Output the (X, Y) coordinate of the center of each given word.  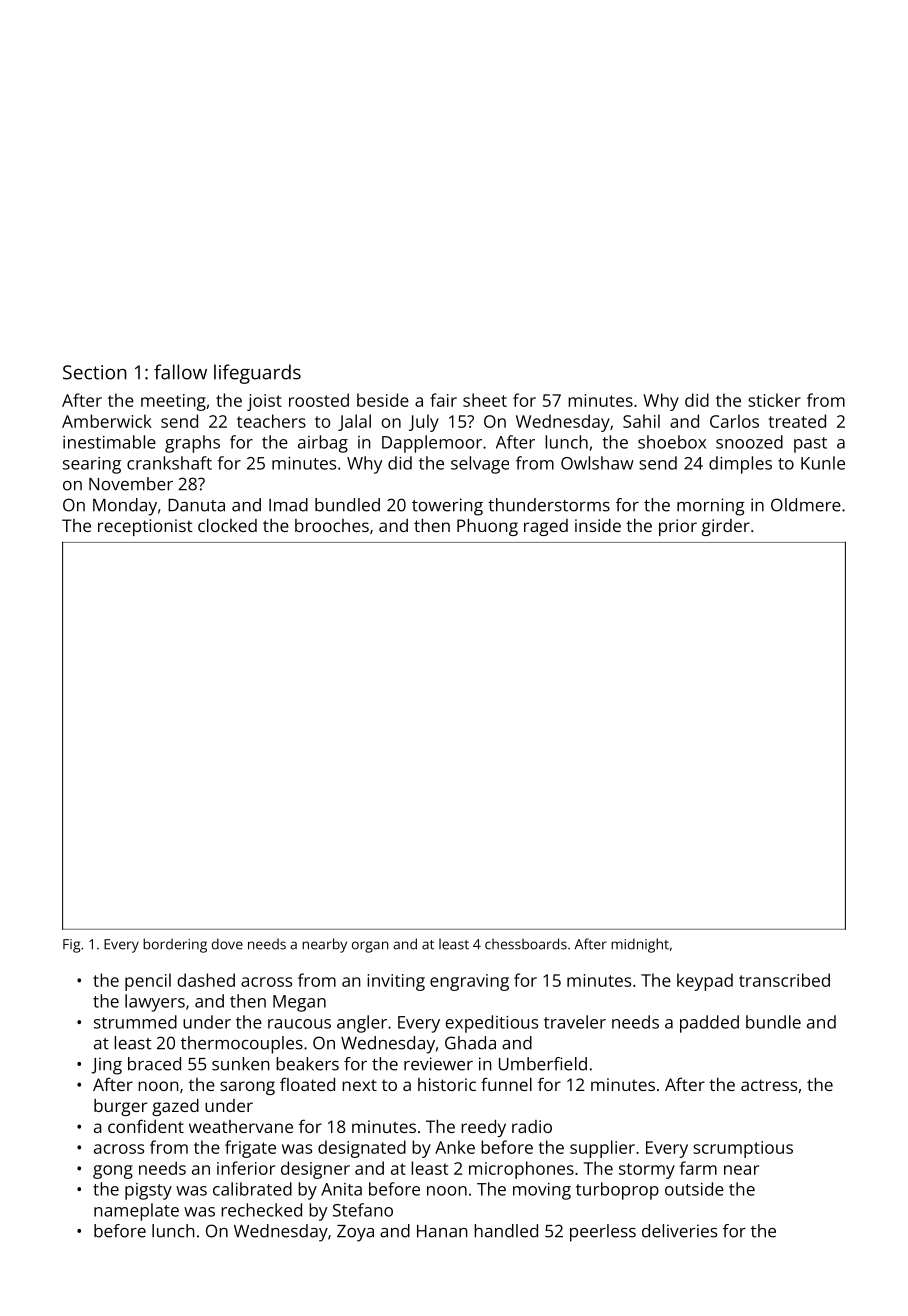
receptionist (145, 527)
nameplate (136, 1212)
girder (726, 527)
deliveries (679, 1231)
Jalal (354, 422)
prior (678, 527)
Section (95, 372)
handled (506, 1231)
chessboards (526, 944)
